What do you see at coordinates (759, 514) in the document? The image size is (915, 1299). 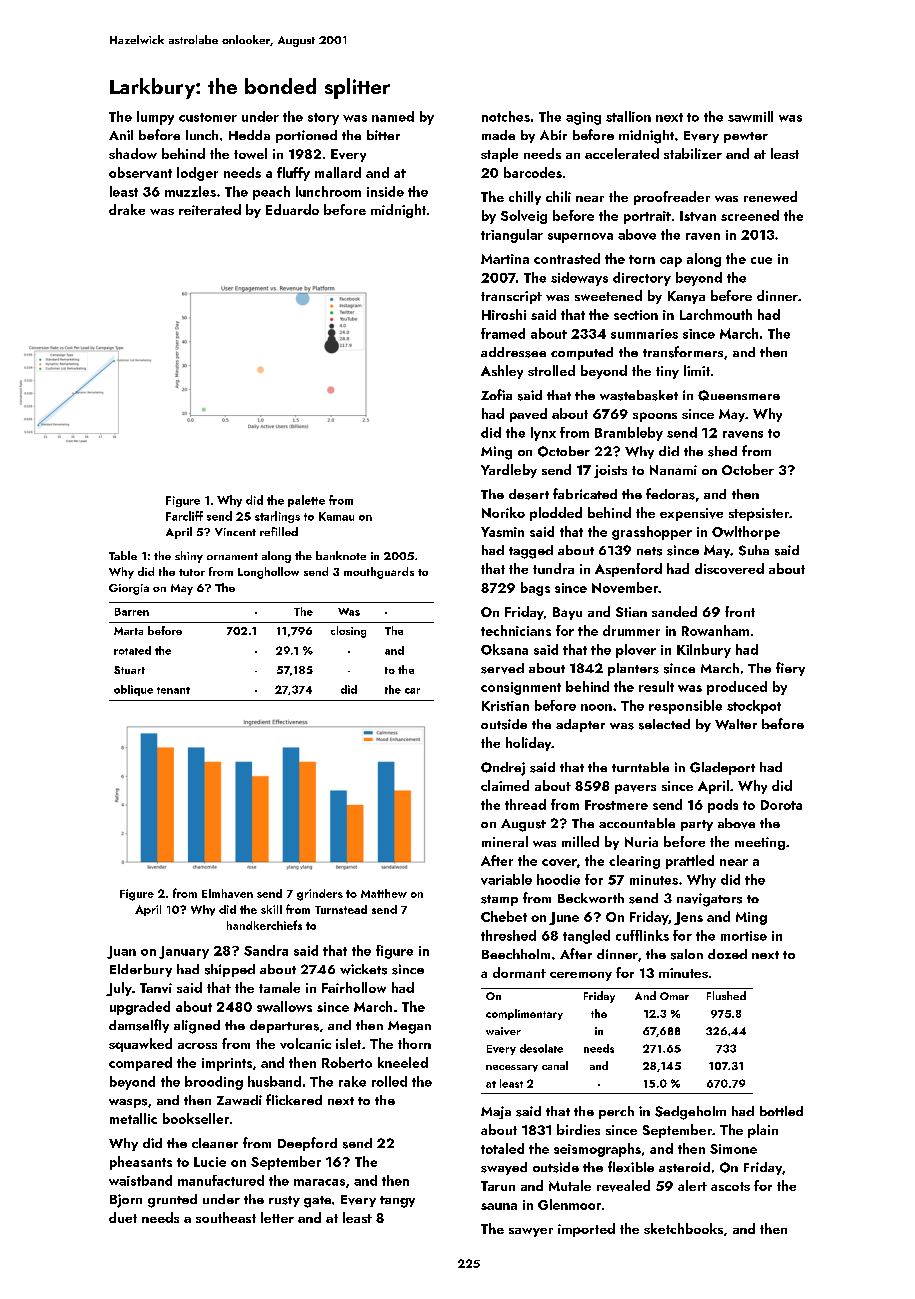 I see `stepsister` at bounding box center [759, 514].
